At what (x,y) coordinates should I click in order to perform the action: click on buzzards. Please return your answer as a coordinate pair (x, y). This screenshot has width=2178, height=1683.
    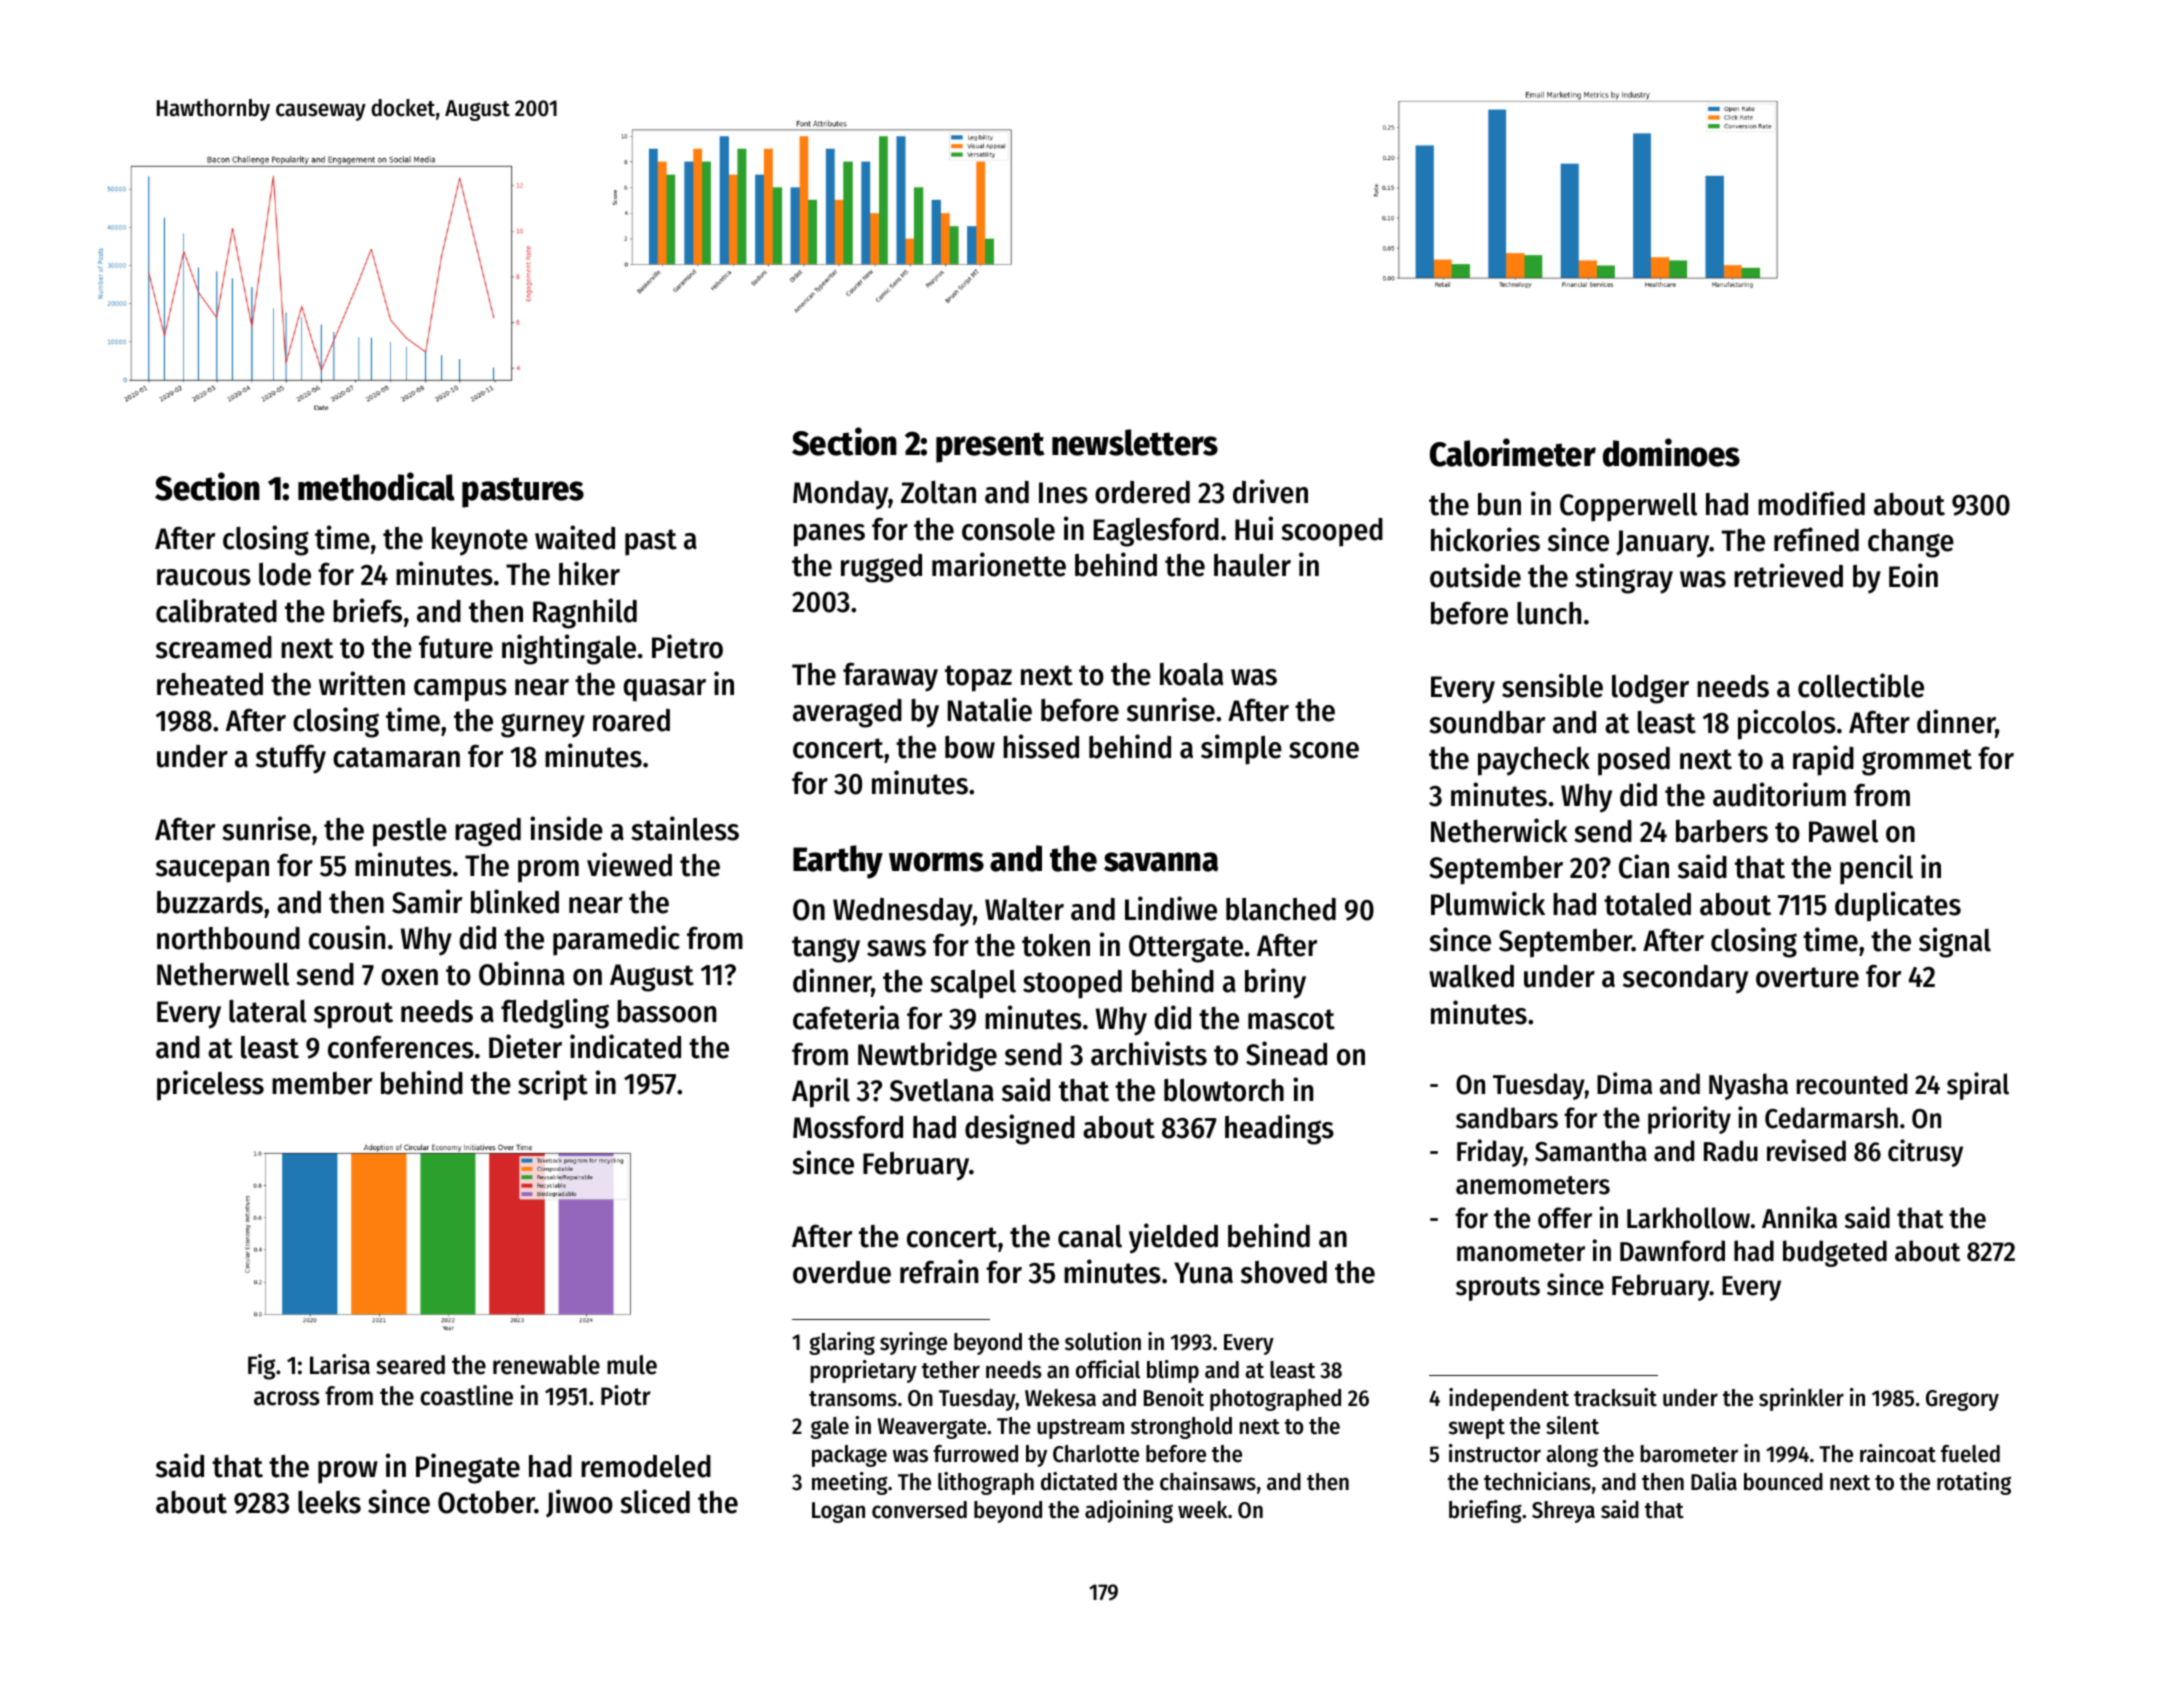
    Looking at the image, I should click on (210, 902).
